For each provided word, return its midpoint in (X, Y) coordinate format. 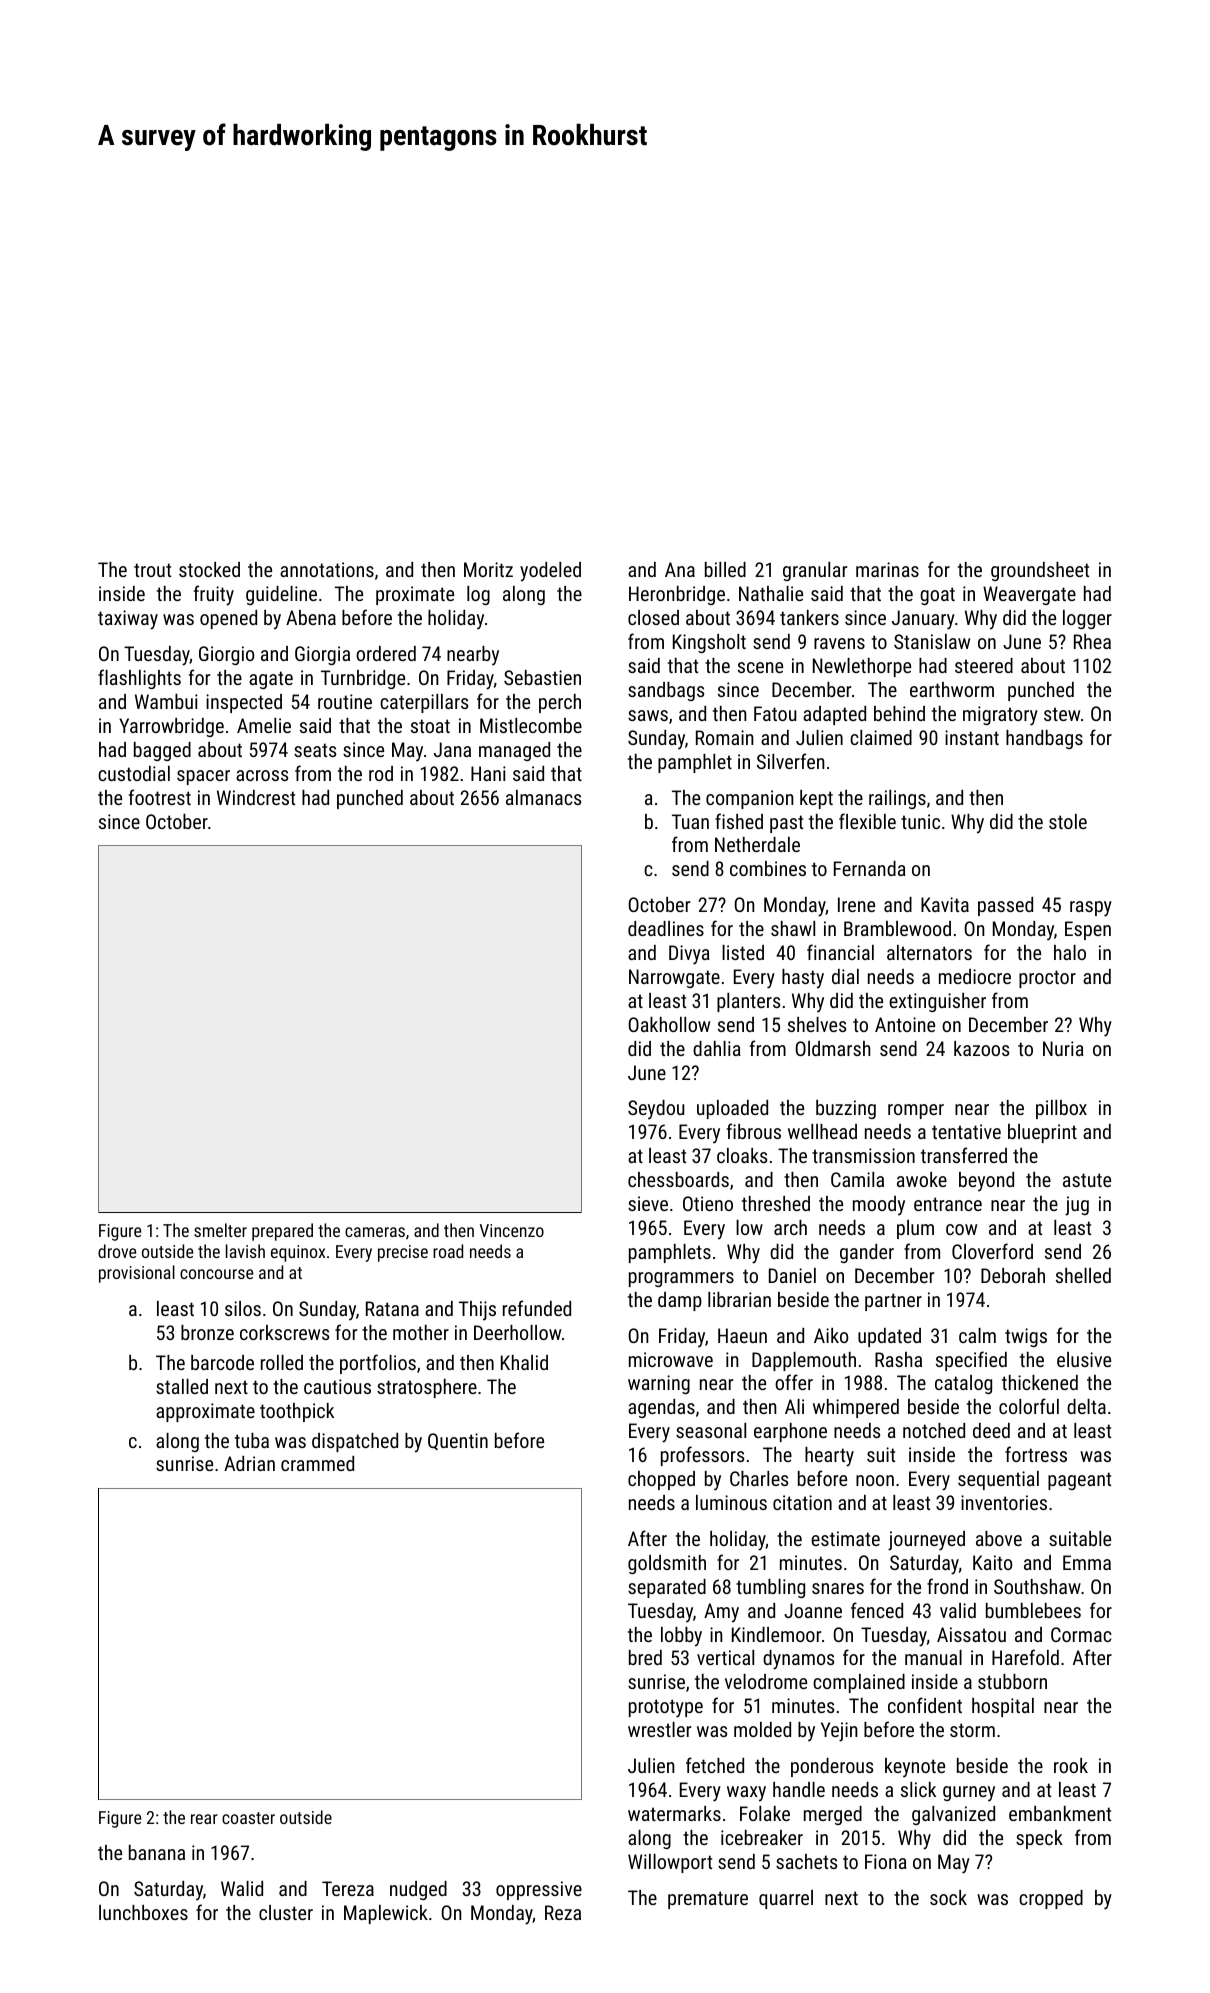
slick (918, 1789)
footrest (160, 797)
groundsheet (1040, 571)
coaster (248, 1818)
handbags (1044, 739)
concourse (216, 1274)
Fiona (886, 1861)
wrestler (659, 1729)
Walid (242, 1888)
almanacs (543, 797)
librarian (739, 1299)
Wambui (166, 701)
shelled (1083, 1275)
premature (708, 1900)
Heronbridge (677, 595)
